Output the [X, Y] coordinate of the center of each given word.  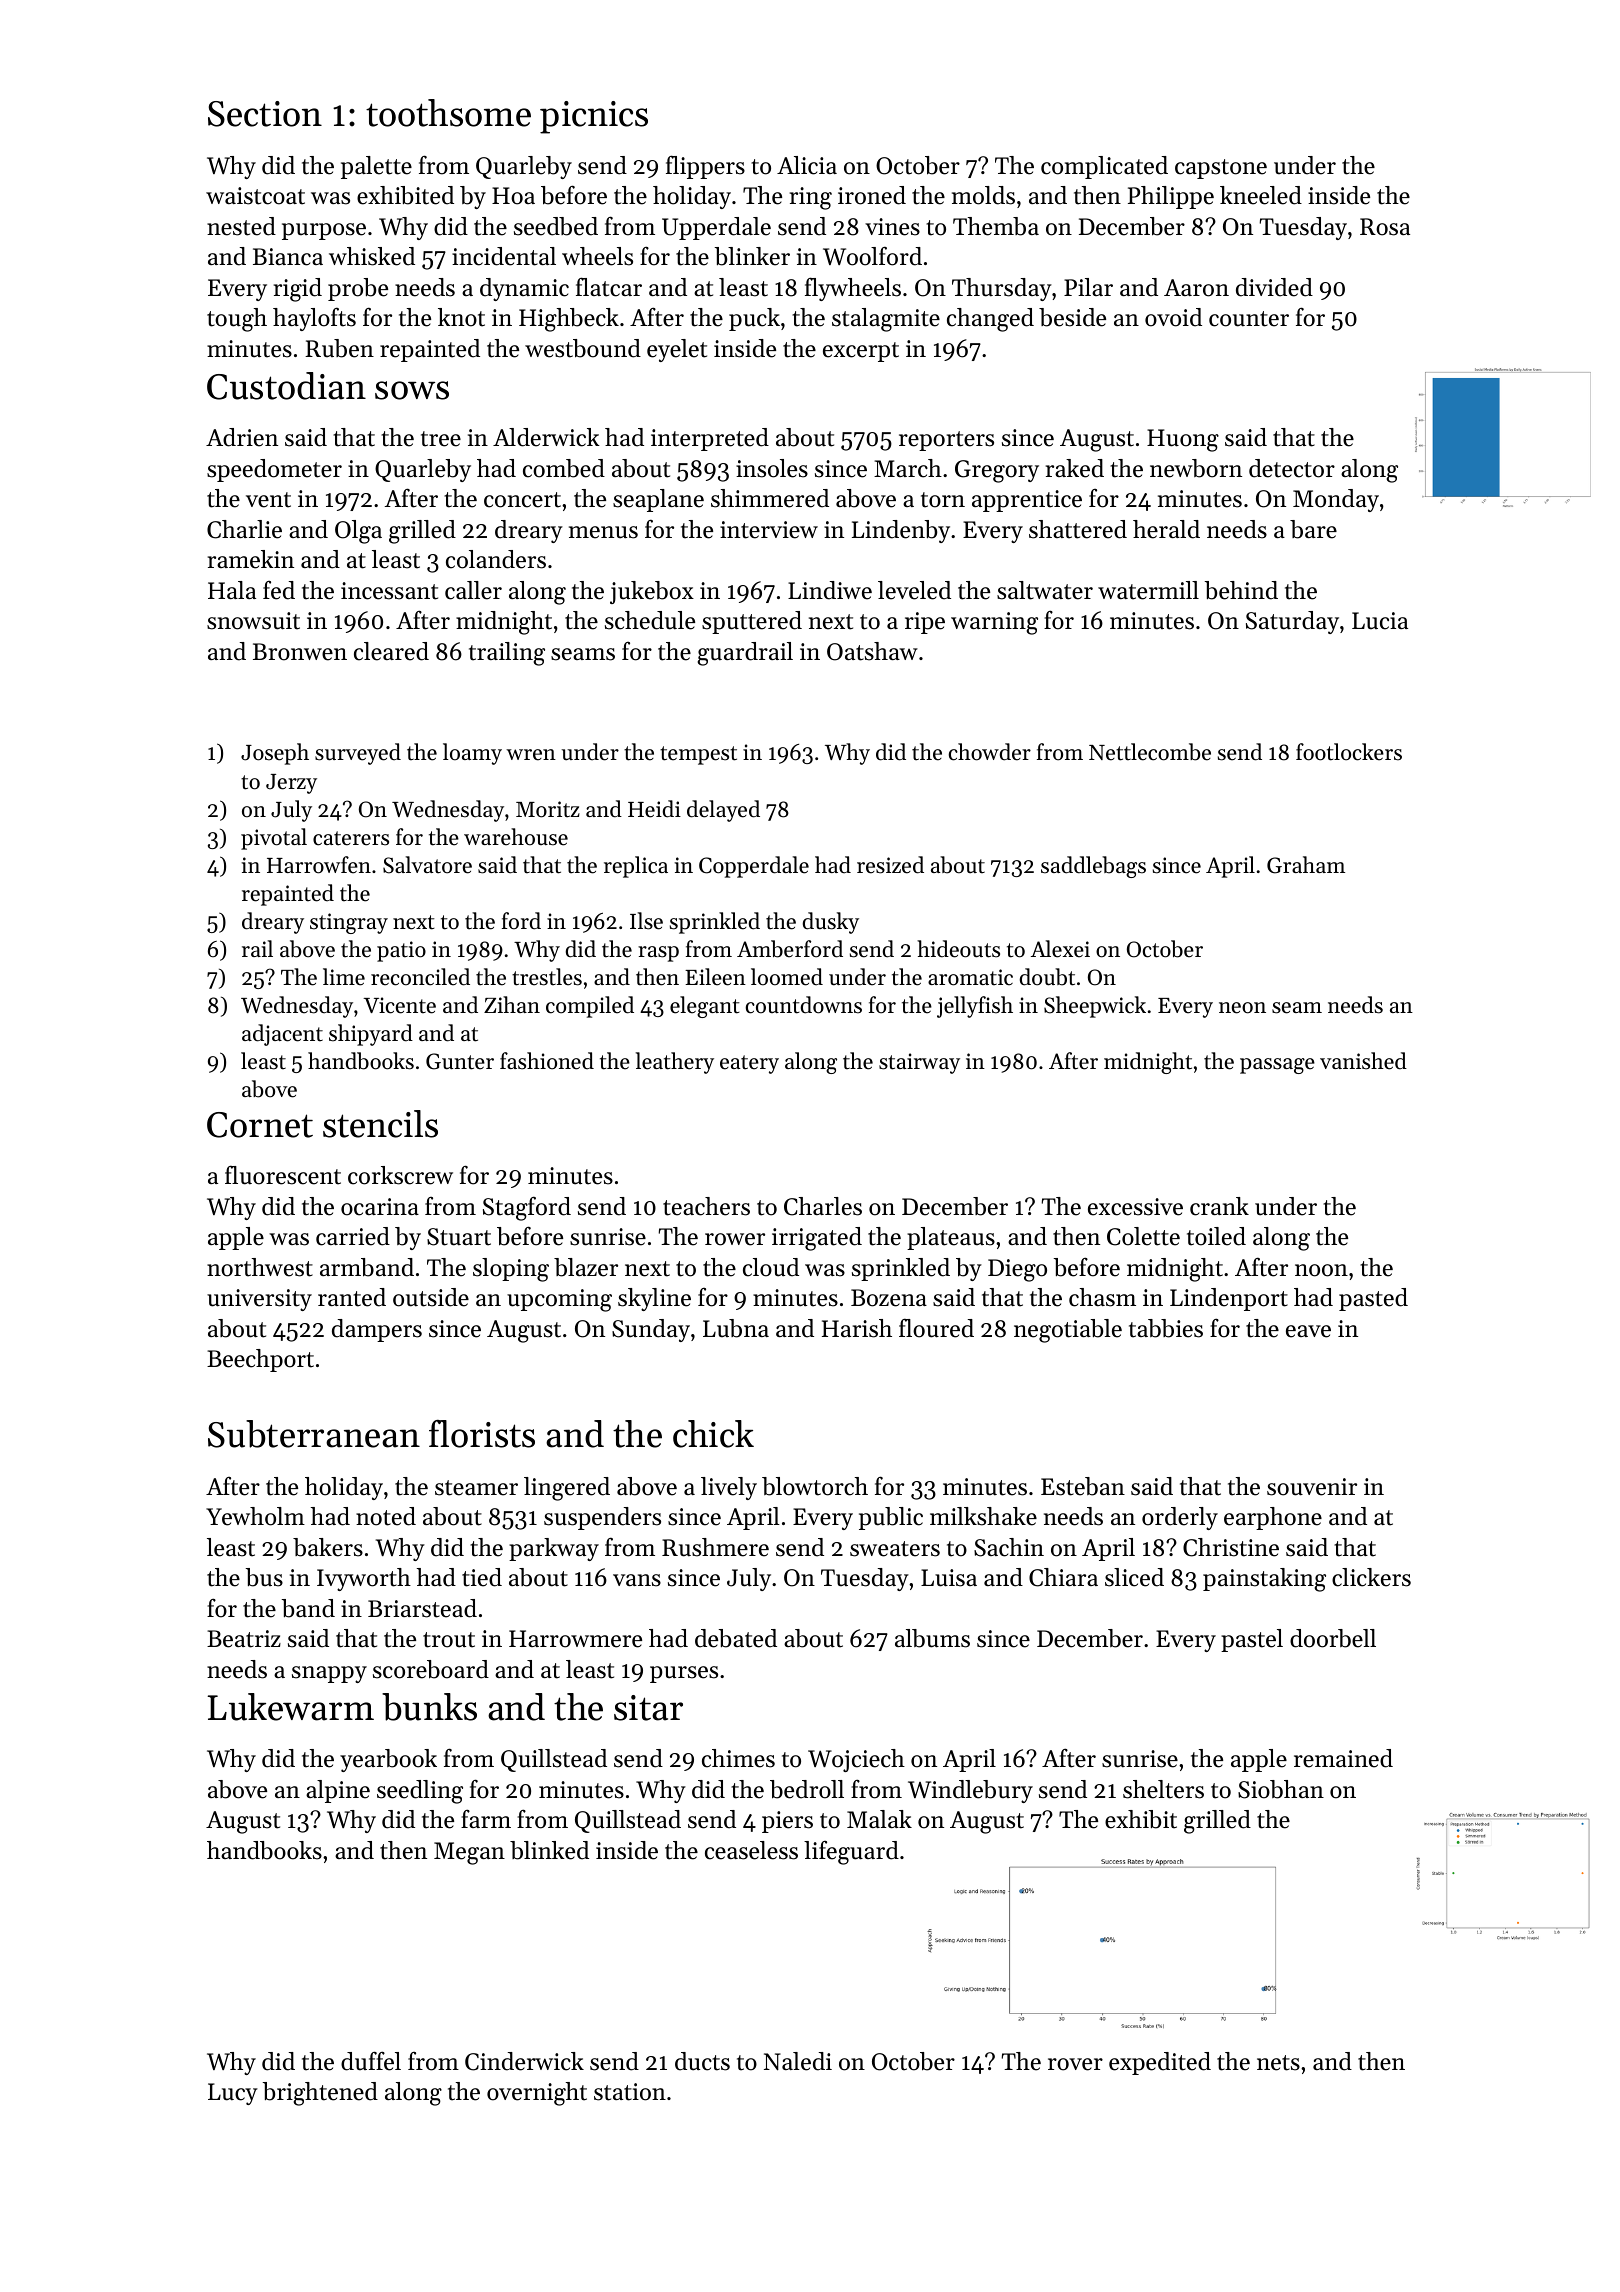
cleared [391, 651]
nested [241, 226]
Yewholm [255, 1516]
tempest [698, 755]
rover [1075, 2064]
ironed [872, 195]
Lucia [1380, 621]
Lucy [233, 2094]
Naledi [798, 2061]
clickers [1371, 1577]
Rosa [1385, 227]
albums [932, 1638]
